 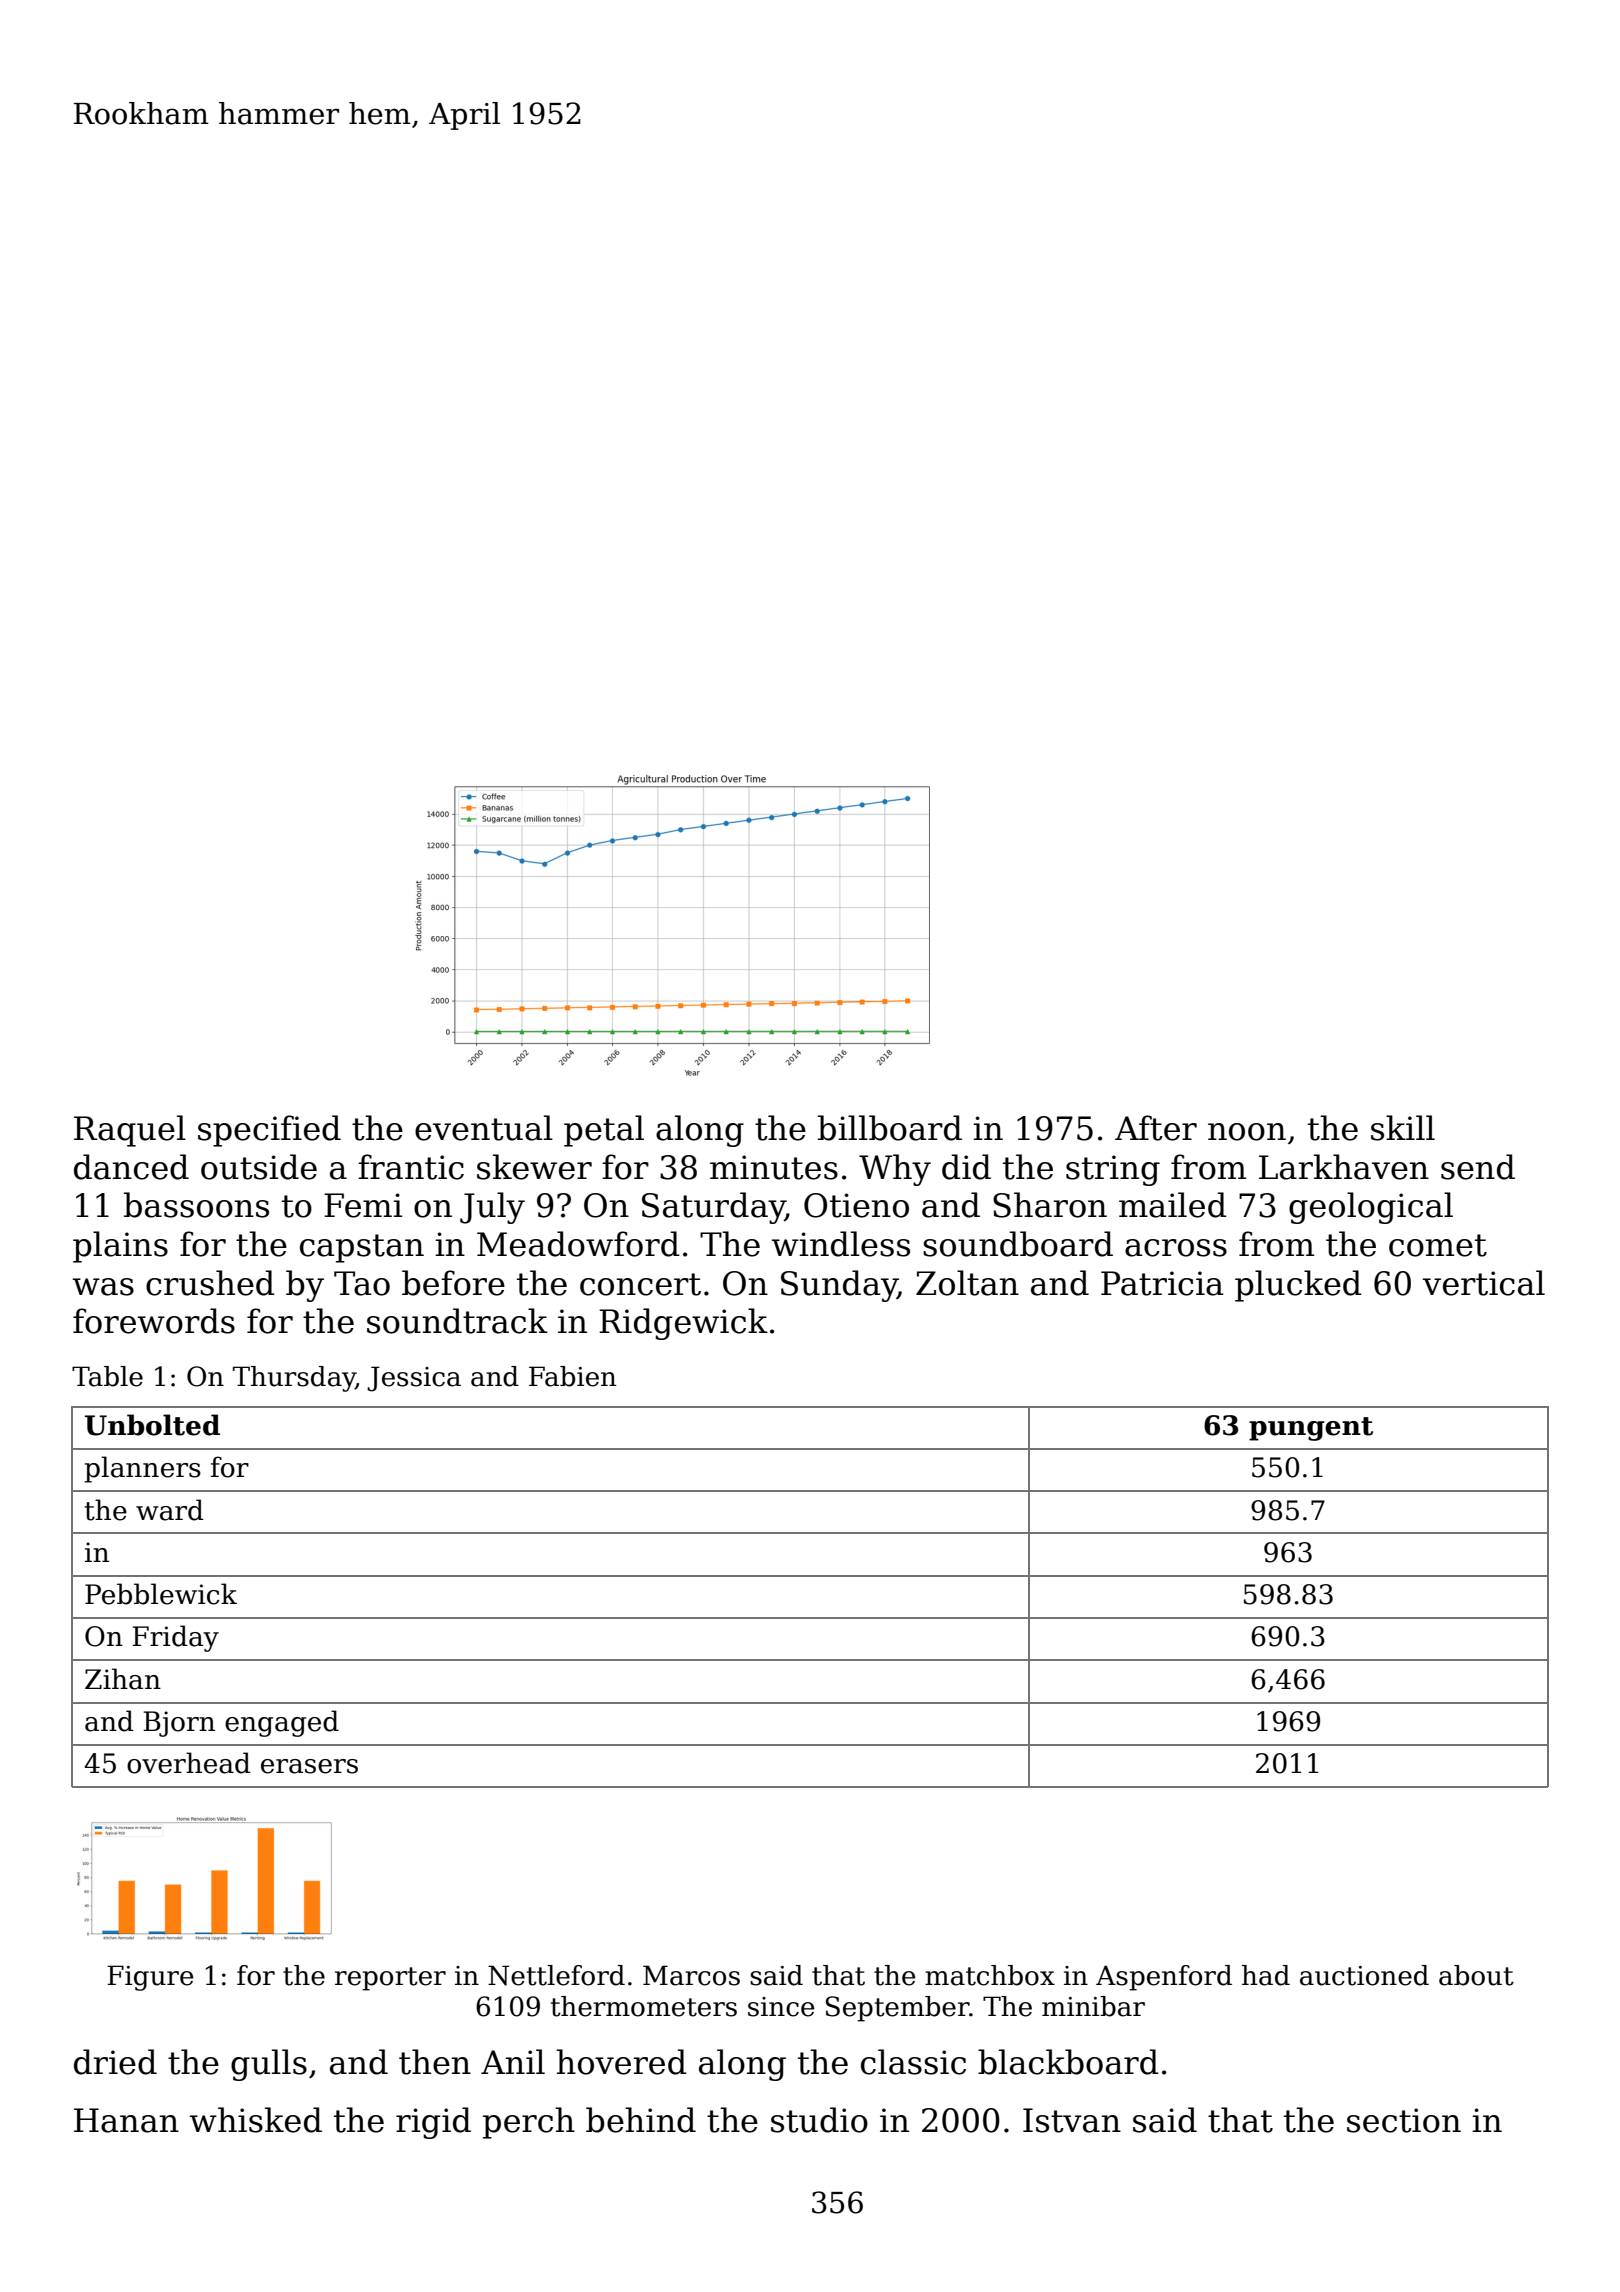 I want to click on pungent, so click(x=1311, y=1429).
